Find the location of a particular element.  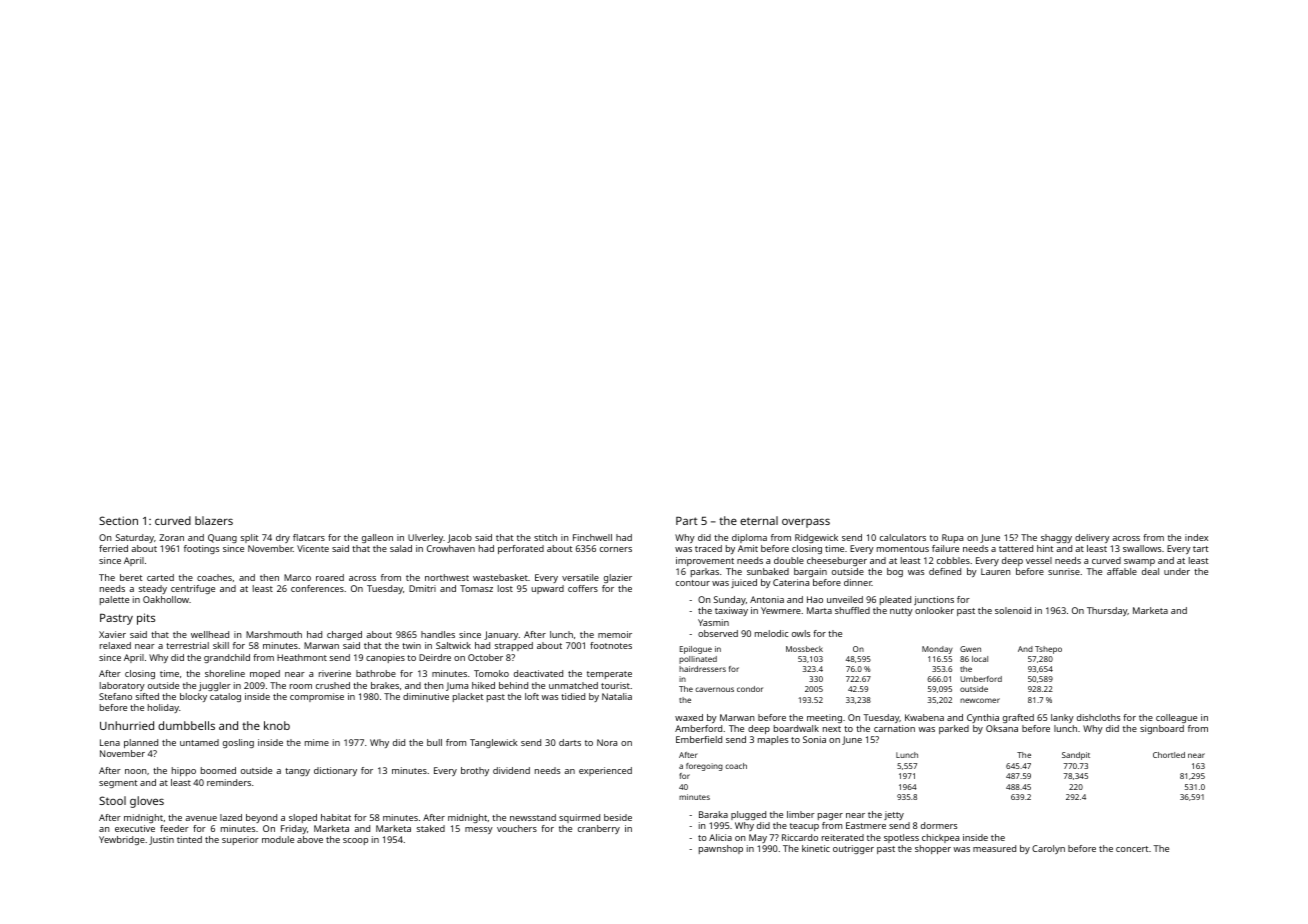

Section is located at coordinates (118, 520).
